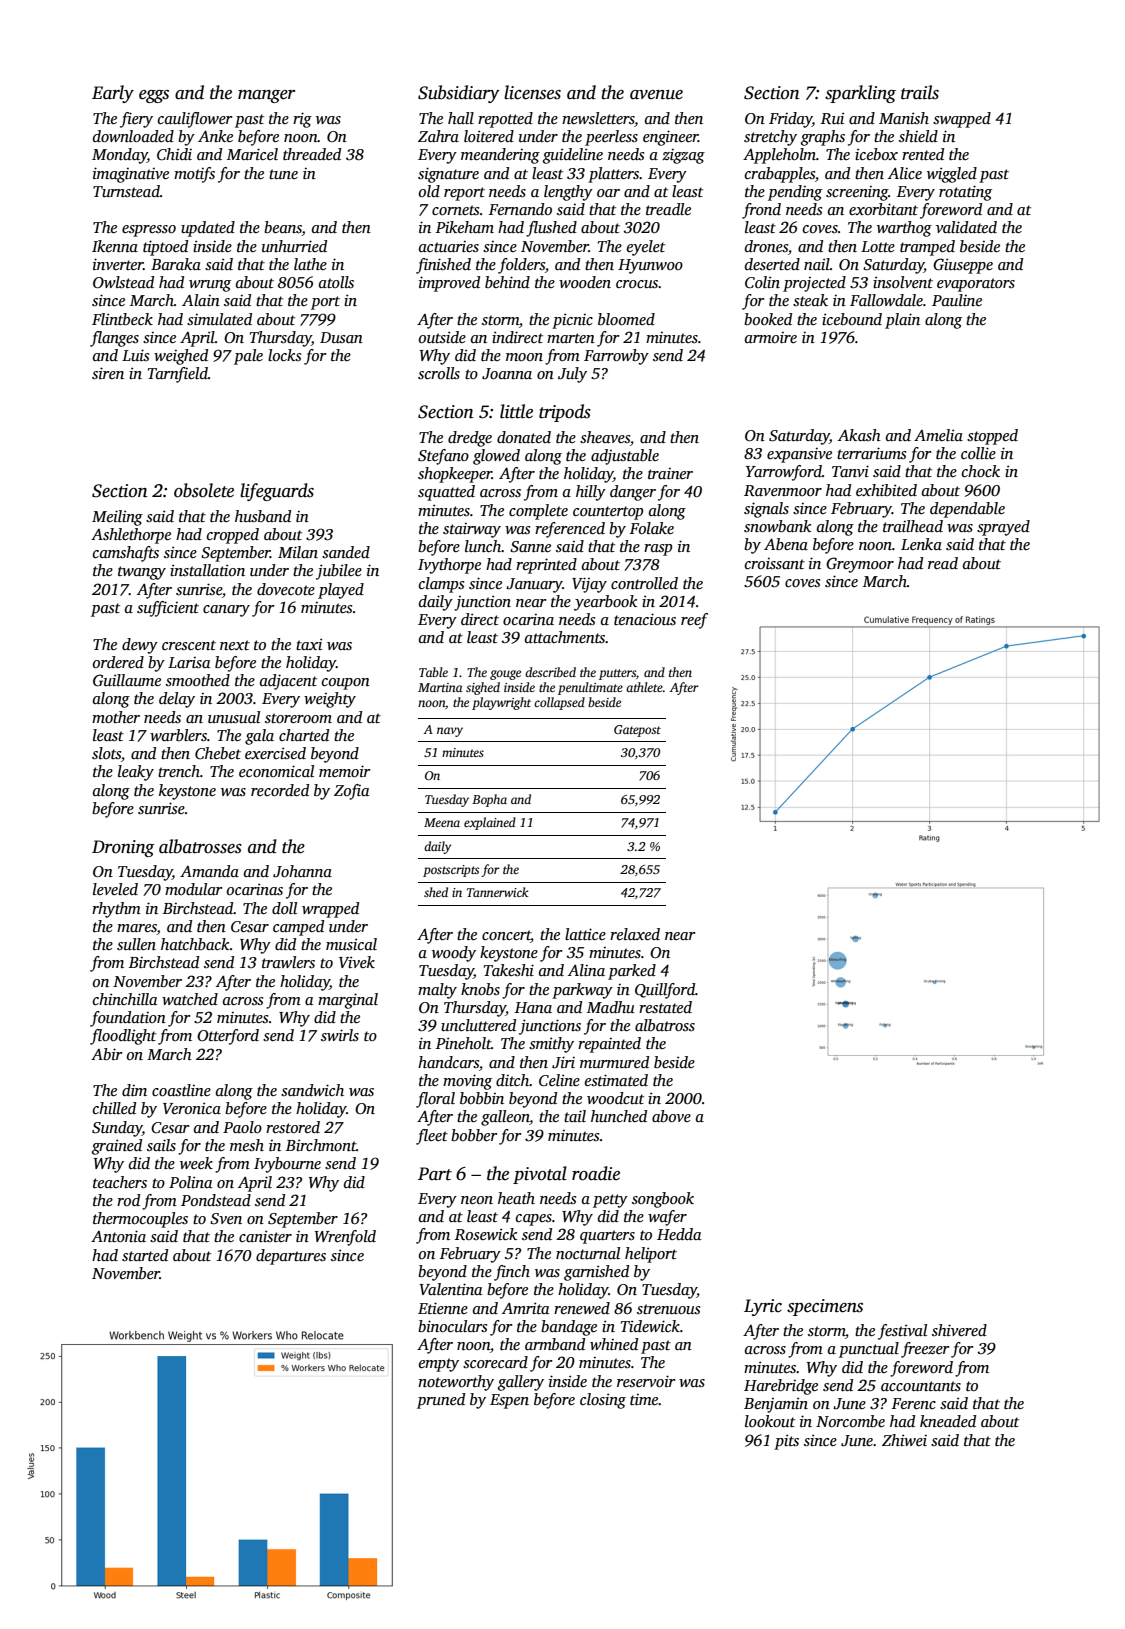  What do you see at coordinates (596, 1173) in the screenshot?
I see `roadie` at bounding box center [596, 1173].
